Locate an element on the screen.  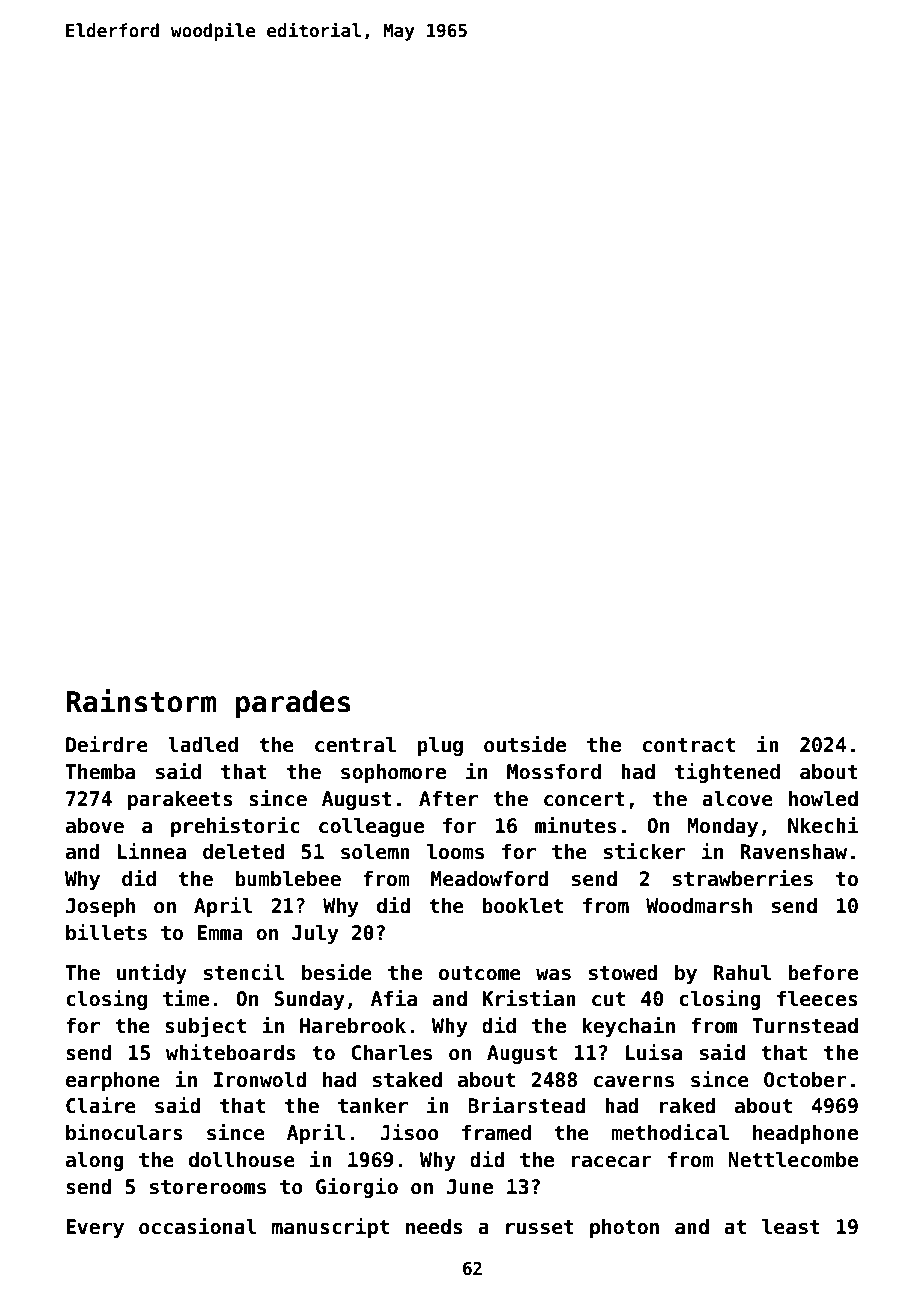
Rainstorm is located at coordinates (141, 701).
